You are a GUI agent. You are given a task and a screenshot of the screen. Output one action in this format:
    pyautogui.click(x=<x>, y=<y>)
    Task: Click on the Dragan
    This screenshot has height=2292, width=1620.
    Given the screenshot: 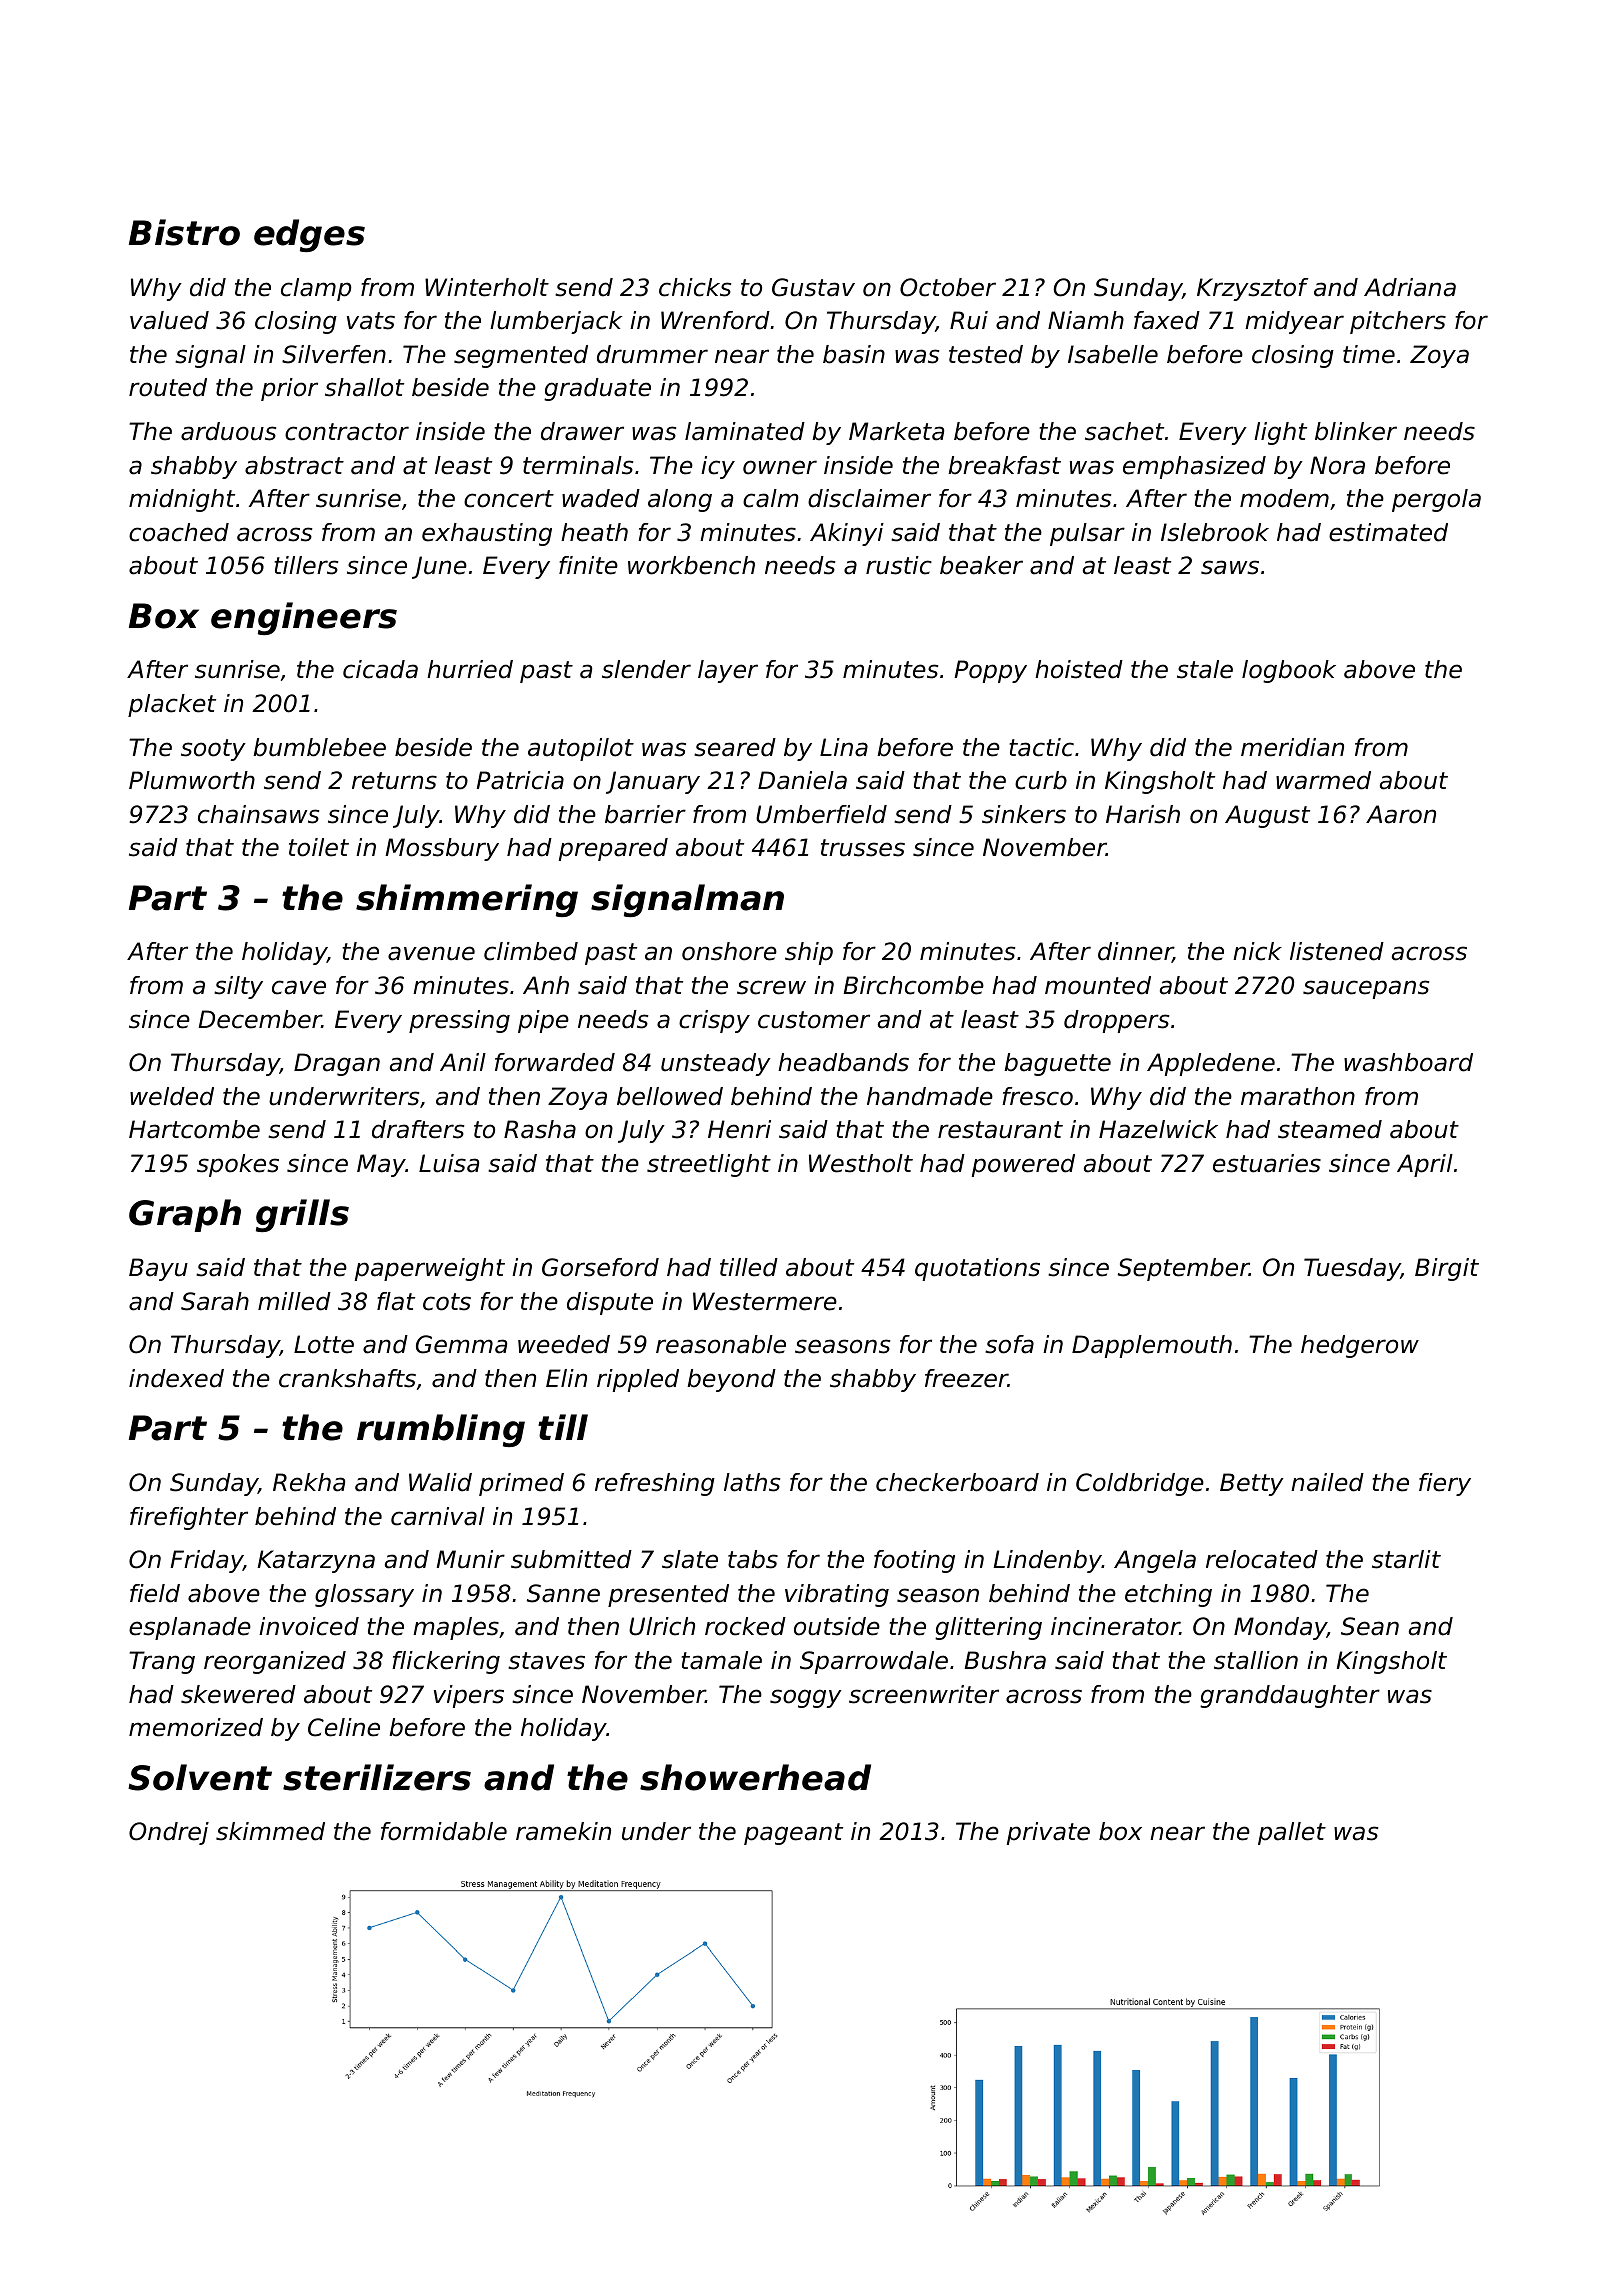 What is the action you would take?
    pyautogui.click(x=337, y=1064)
